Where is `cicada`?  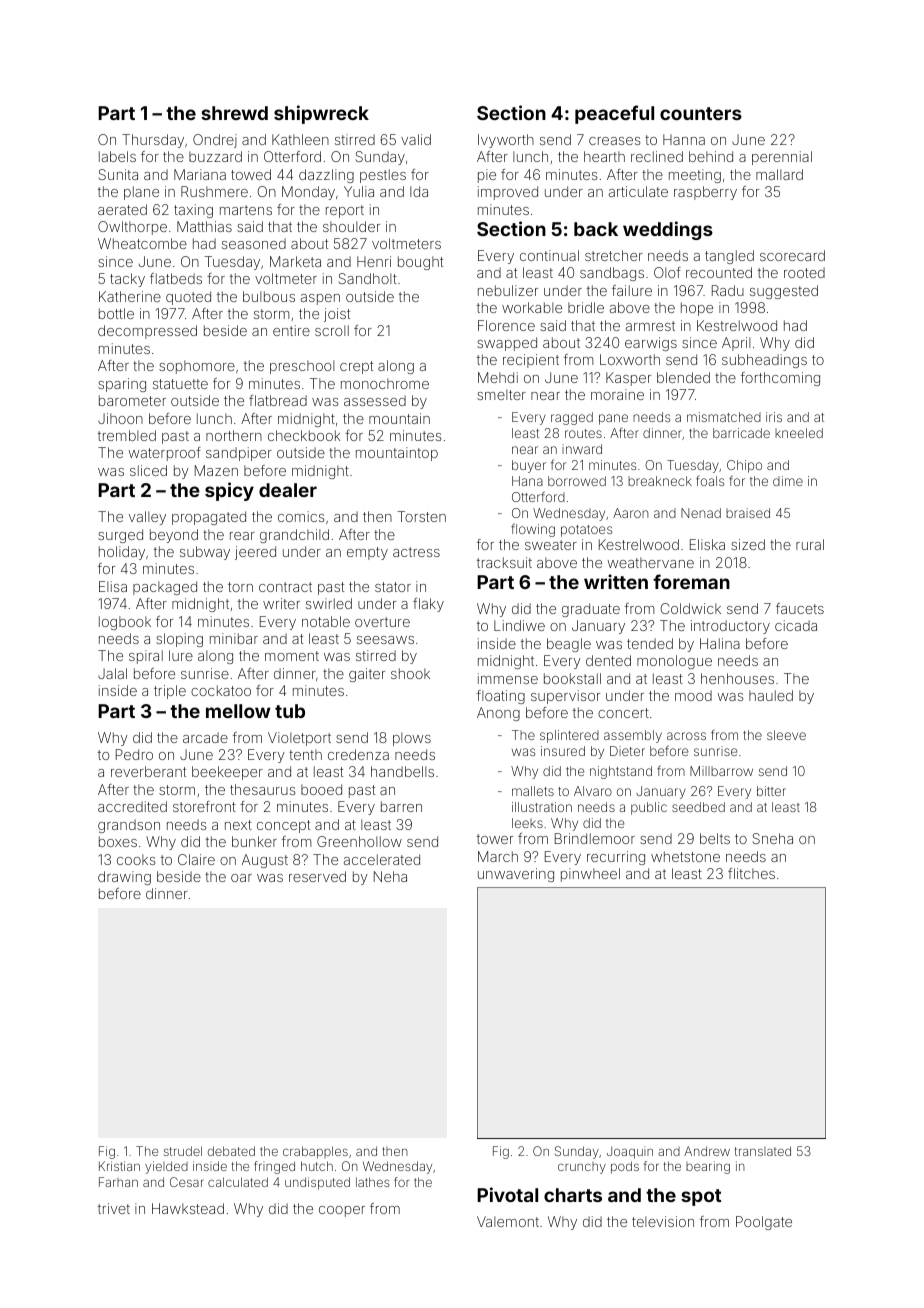 cicada is located at coordinates (796, 625).
